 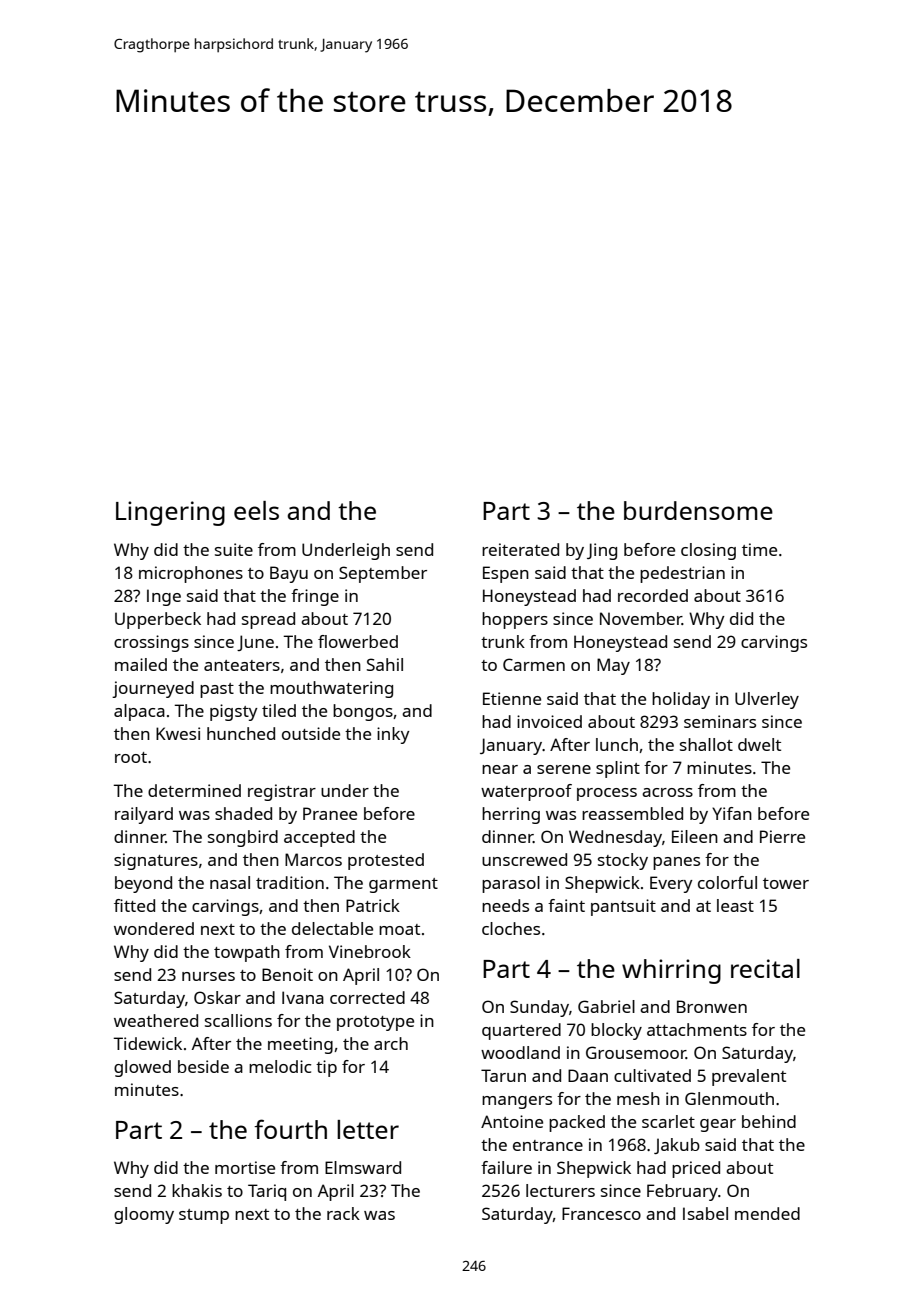 What do you see at coordinates (154, 928) in the screenshot?
I see `wondered` at bounding box center [154, 928].
